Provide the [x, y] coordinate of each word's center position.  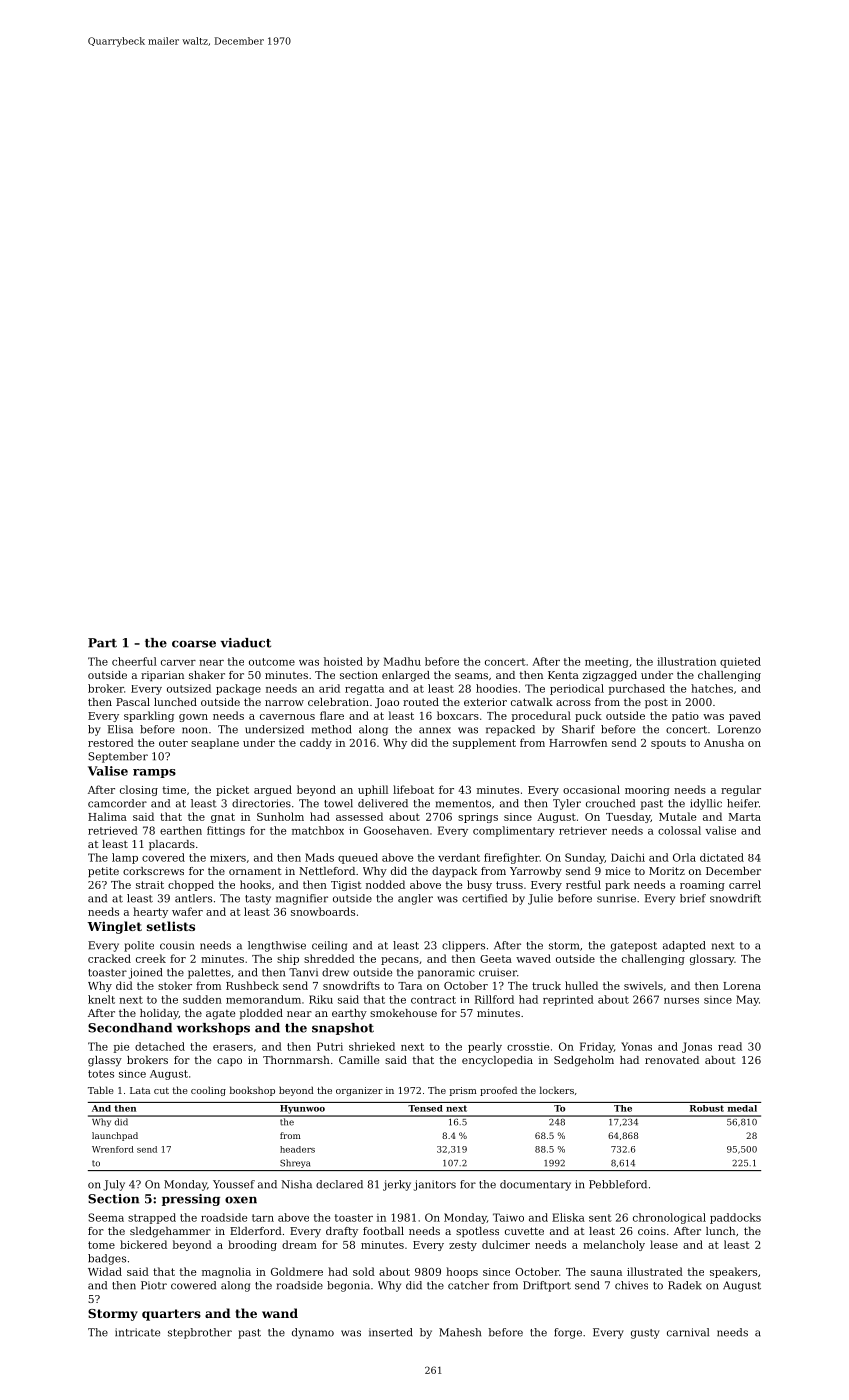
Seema [106, 1217]
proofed [498, 1091]
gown [193, 718]
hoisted [343, 661]
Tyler [567, 804]
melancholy [614, 1245]
